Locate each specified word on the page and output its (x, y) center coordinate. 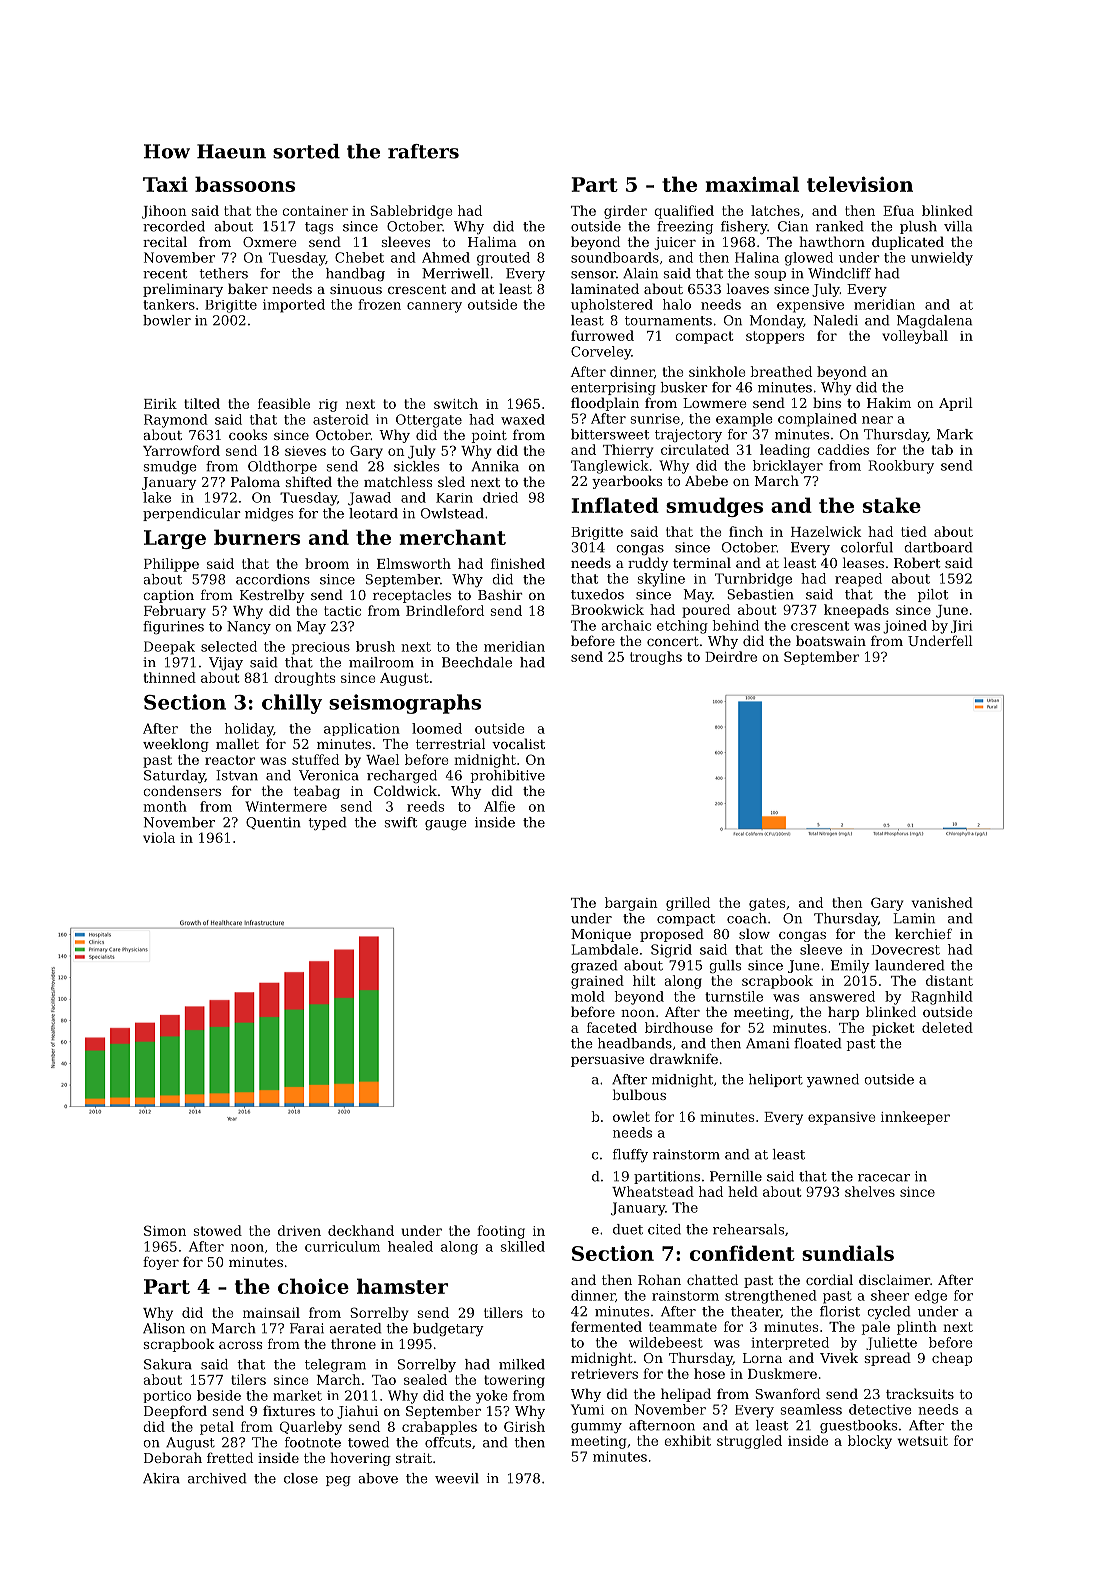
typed (327, 823)
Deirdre (731, 656)
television (860, 184)
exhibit (687, 1440)
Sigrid (671, 951)
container (315, 211)
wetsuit (923, 1441)
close (301, 1478)
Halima (492, 241)
